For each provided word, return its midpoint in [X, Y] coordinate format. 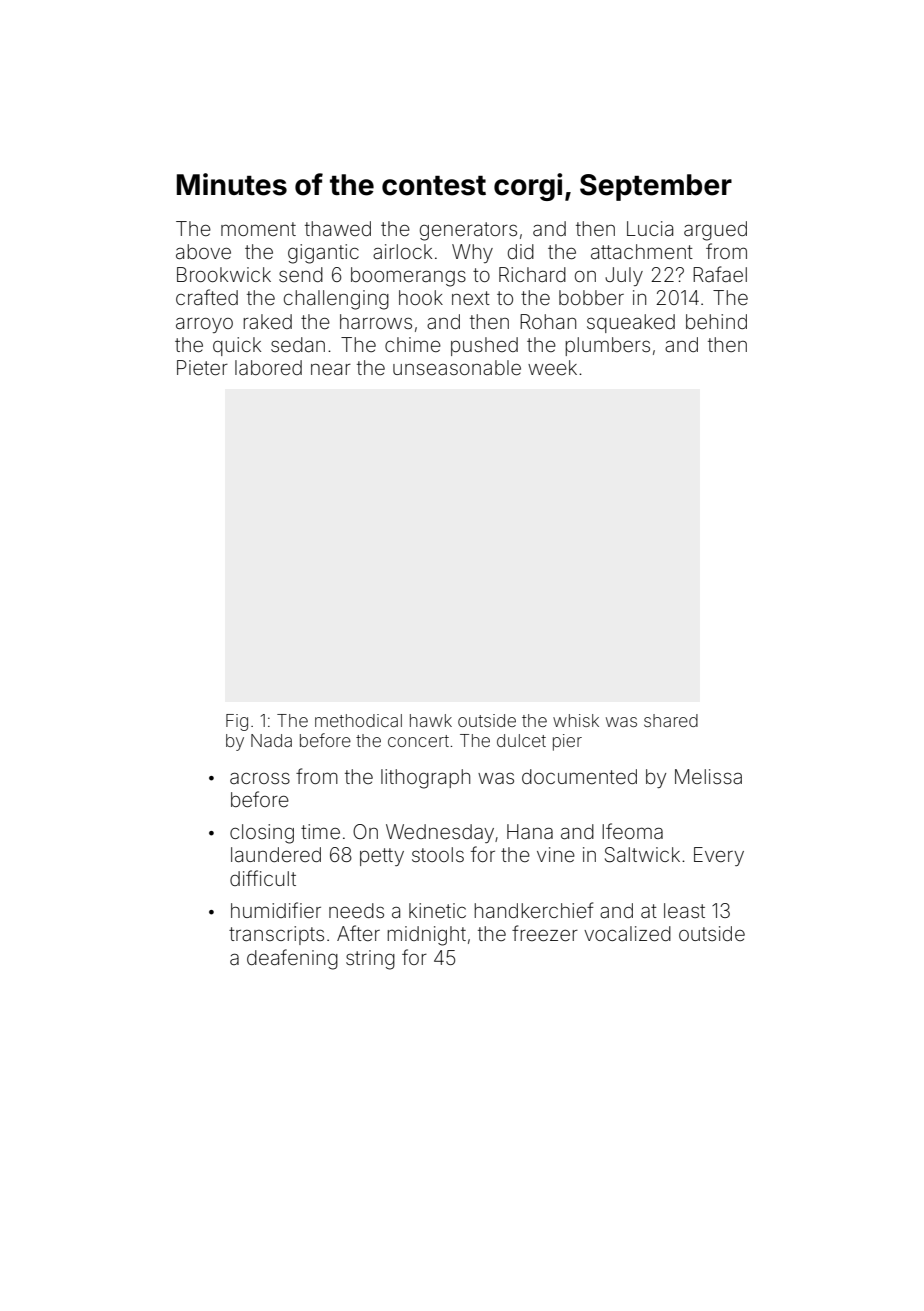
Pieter [202, 367]
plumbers [607, 346]
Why [472, 253]
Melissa [708, 776]
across [260, 778]
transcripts [276, 935]
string [370, 960]
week [552, 367]
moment [258, 229]
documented [579, 776]
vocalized [627, 933]
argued [715, 231]
